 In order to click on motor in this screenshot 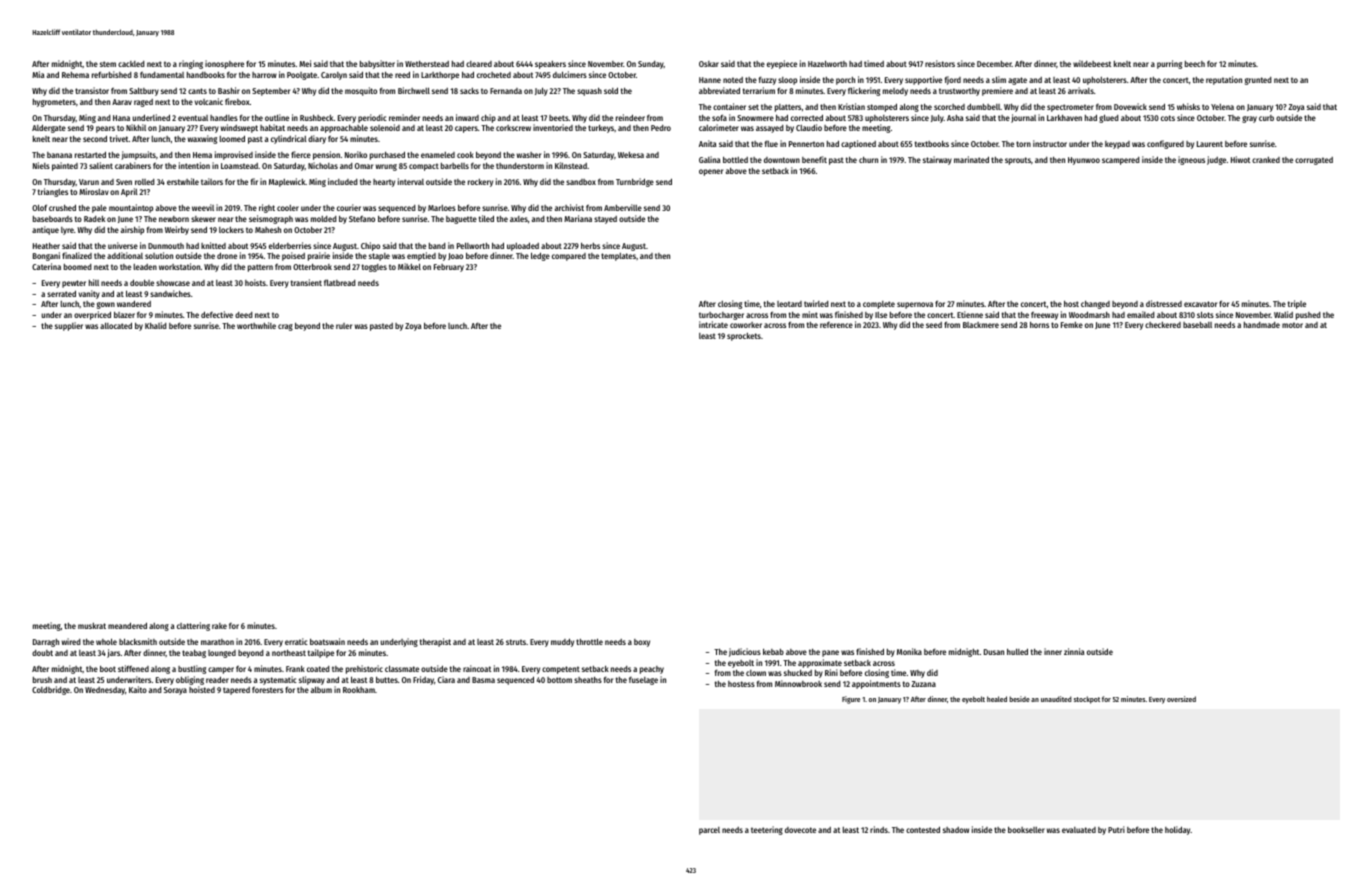, I will do `click(1292, 325)`.
